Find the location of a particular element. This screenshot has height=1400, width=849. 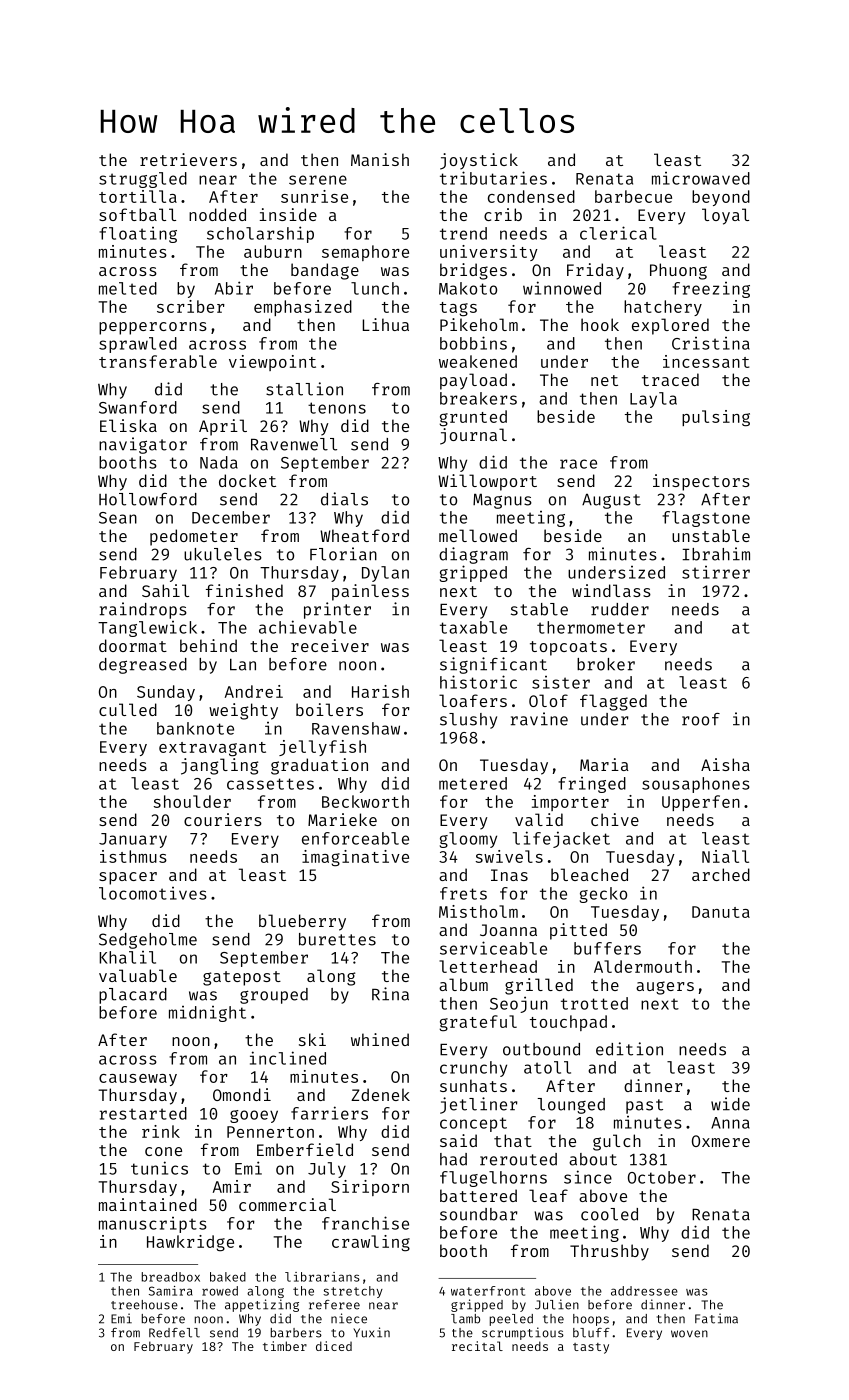

tributaries is located at coordinates (493, 178).
